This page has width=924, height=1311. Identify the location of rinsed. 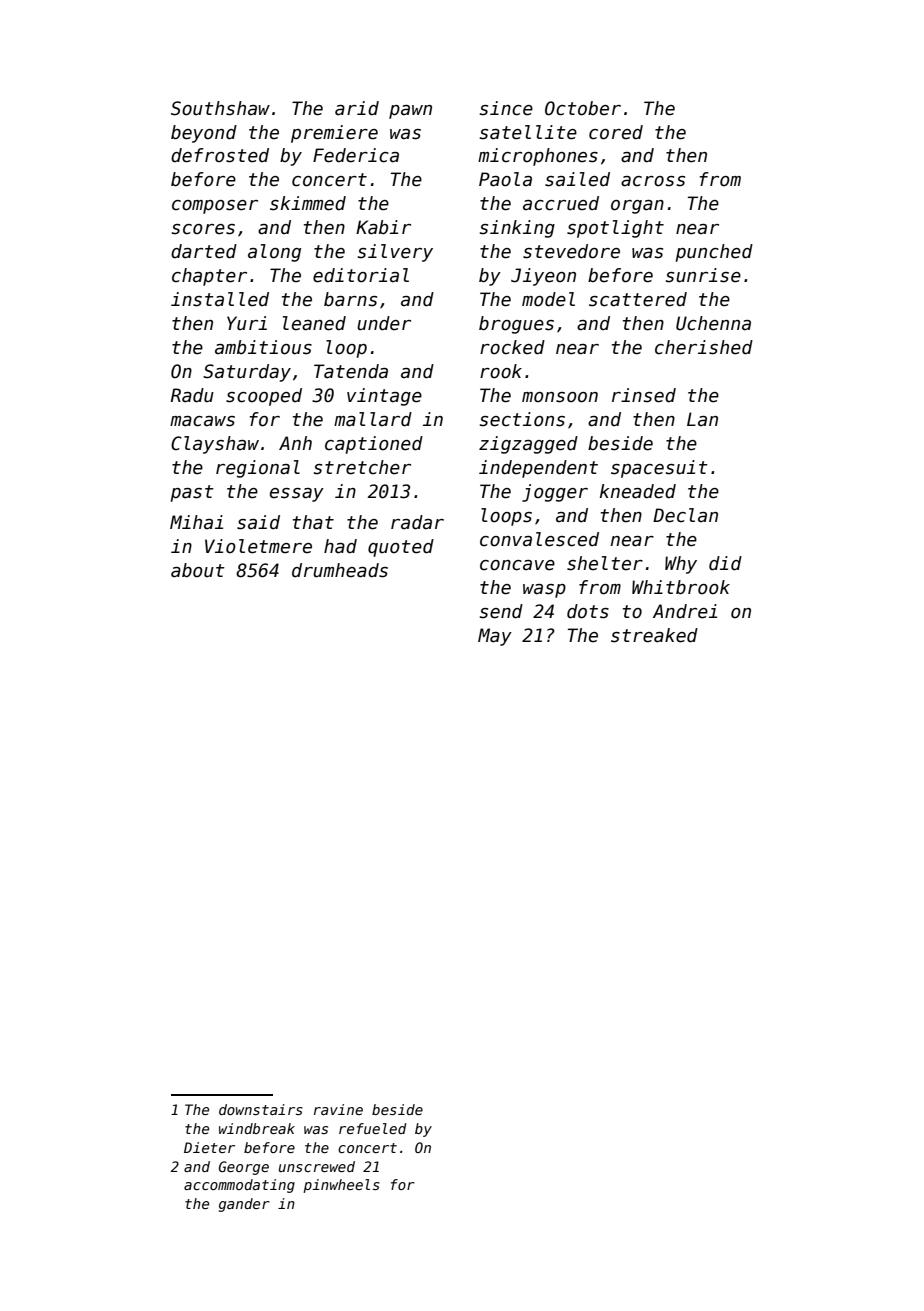
(644, 395).
